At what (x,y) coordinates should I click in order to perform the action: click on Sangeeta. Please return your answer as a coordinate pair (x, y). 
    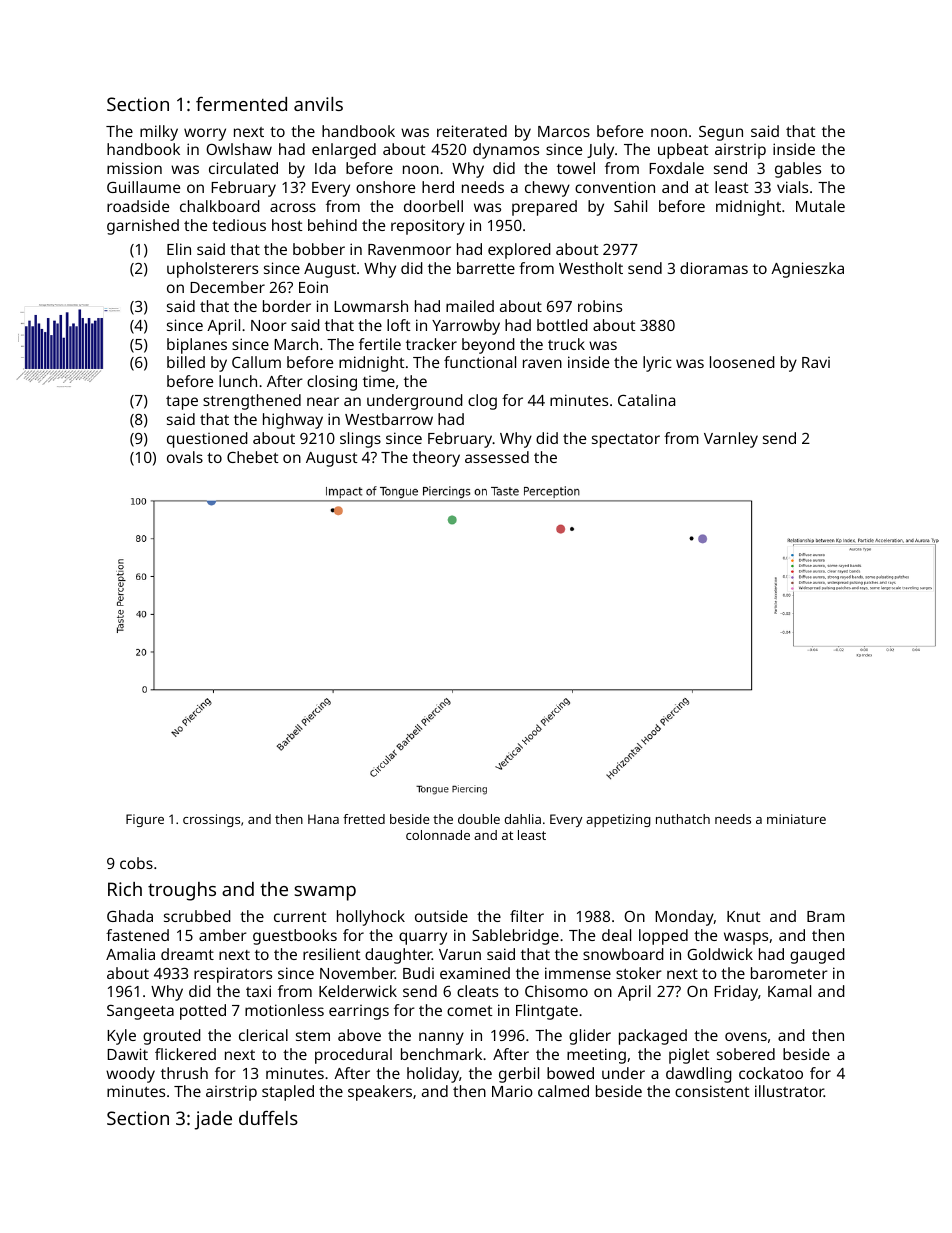
    Looking at the image, I should click on (140, 1012).
